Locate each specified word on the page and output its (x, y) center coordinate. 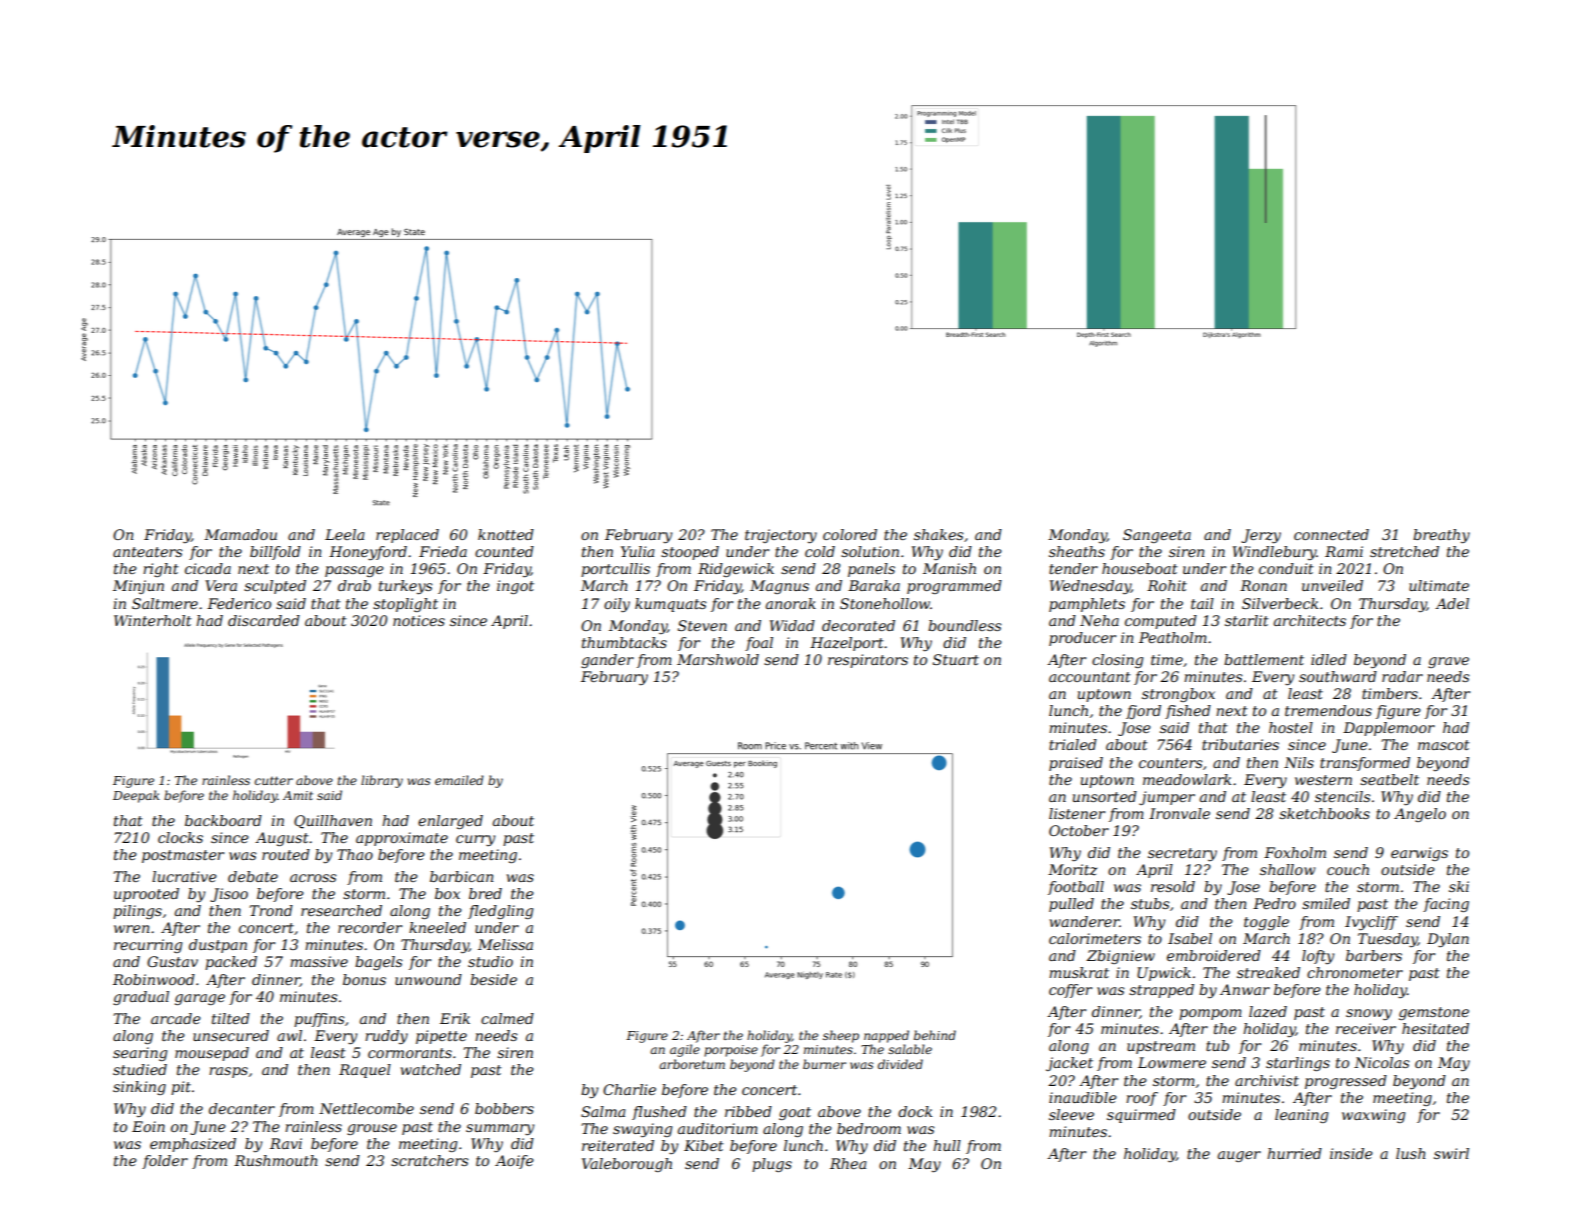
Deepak (136, 796)
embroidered (1214, 955)
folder (165, 1162)
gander (607, 661)
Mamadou (240, 534)
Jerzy (1261, 536)
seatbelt (1389, 779)
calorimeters (1095, 938)
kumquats (670, 605)
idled (1329, 659)
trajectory (781, 536)
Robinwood (154, 979)
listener (1077, 813)
